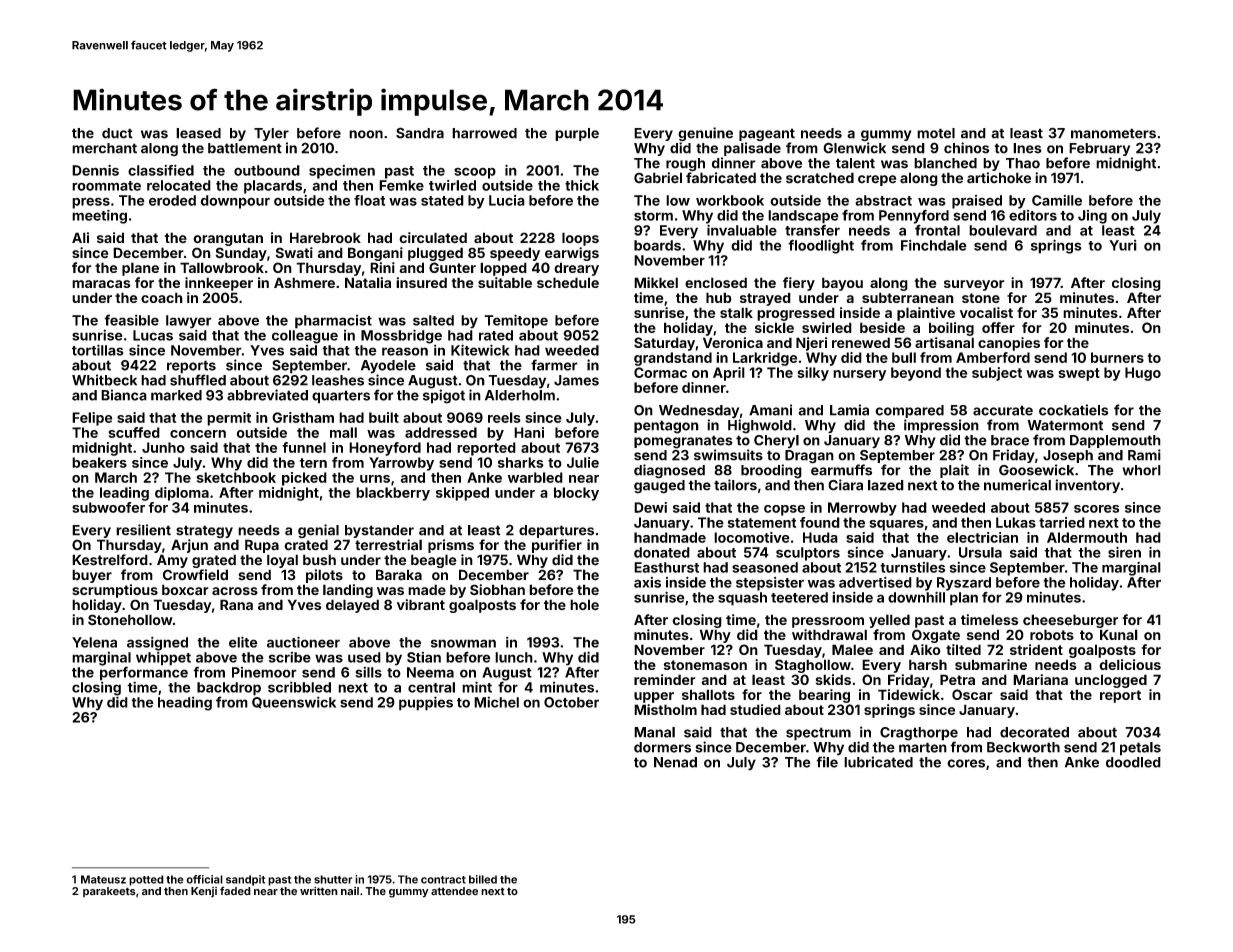 The width and height of the page is (1233, 952). What do you see at coordinates (94, 642) in the page?
I see `Yelena` at bounding box center [94, 642].
